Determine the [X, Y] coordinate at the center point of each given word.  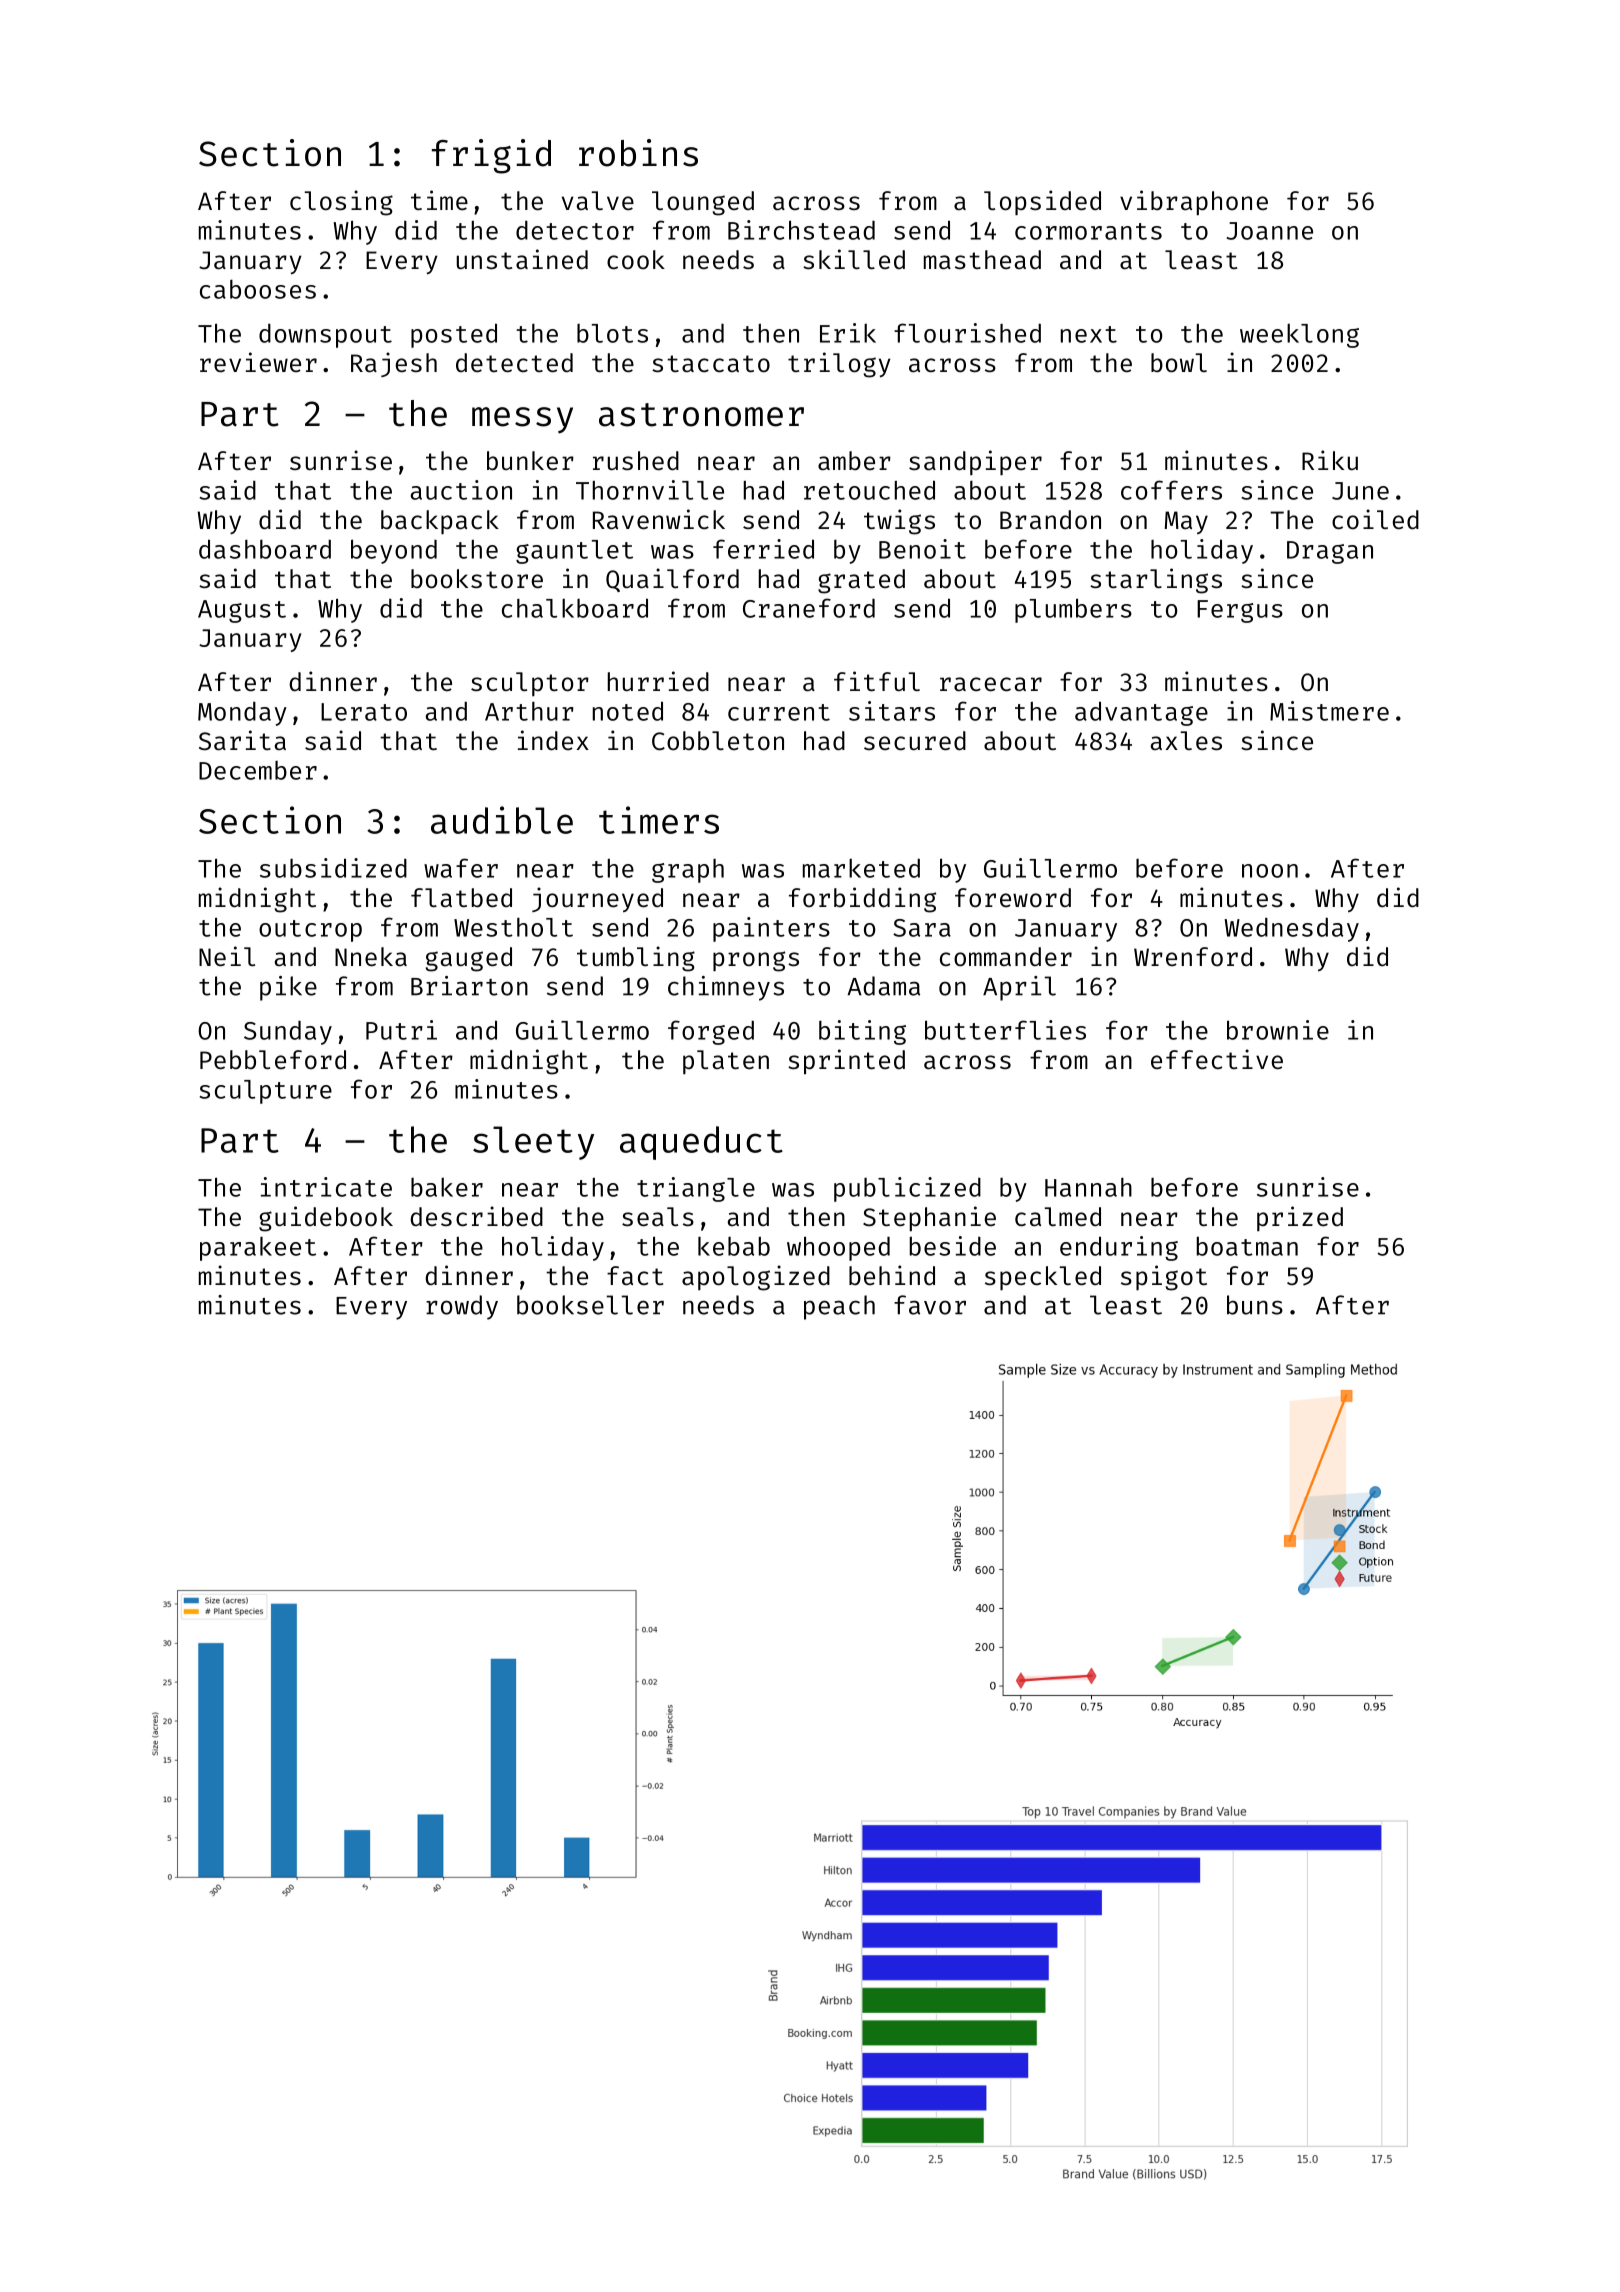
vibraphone [1194, 203]
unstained [522, 259]
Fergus [1240, 611]
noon [1270, 871]
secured [915, 741]
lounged [703, 203]
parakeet [258, 1249]
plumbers [1073, 610]
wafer [461, 868]
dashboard [265, 549]
